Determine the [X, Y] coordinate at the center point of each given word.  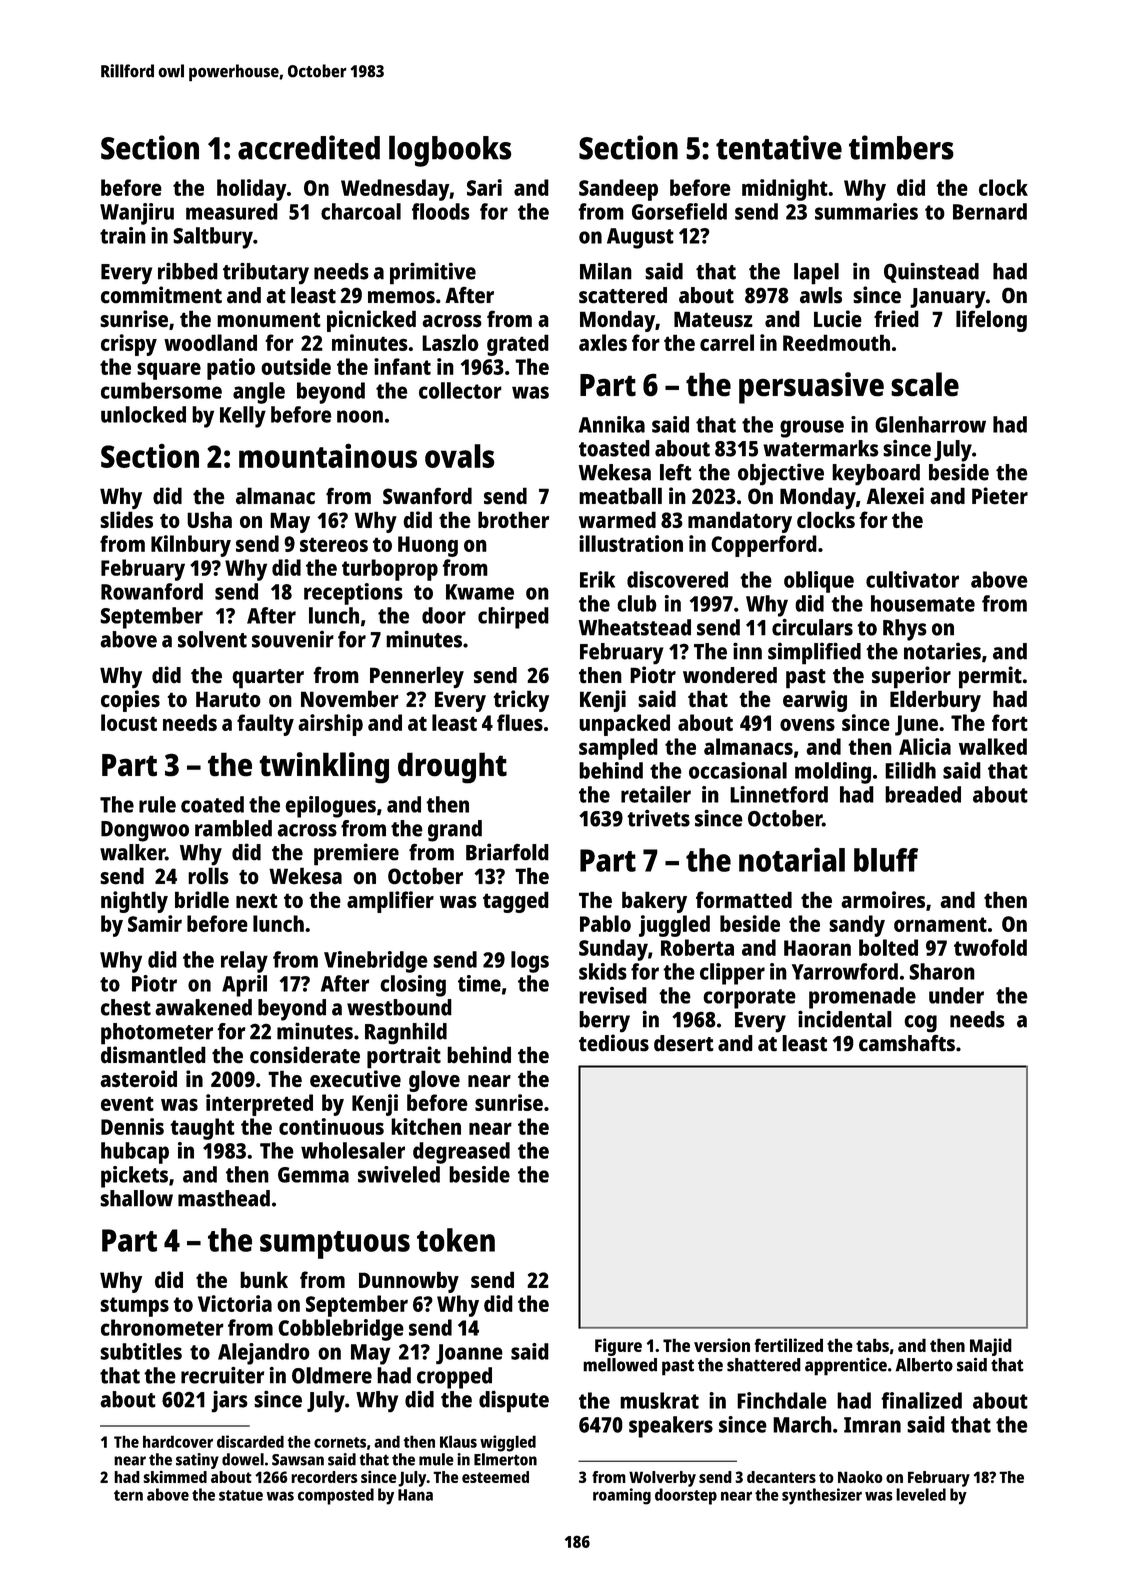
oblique [819, 582]
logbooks [450, 151]
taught [202, 1129]
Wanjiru [137, 214]
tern [128, 1495]
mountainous [328, 455]
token [456, 1240]
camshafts [907, 1043]
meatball [620, 496]
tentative [779, 147]
